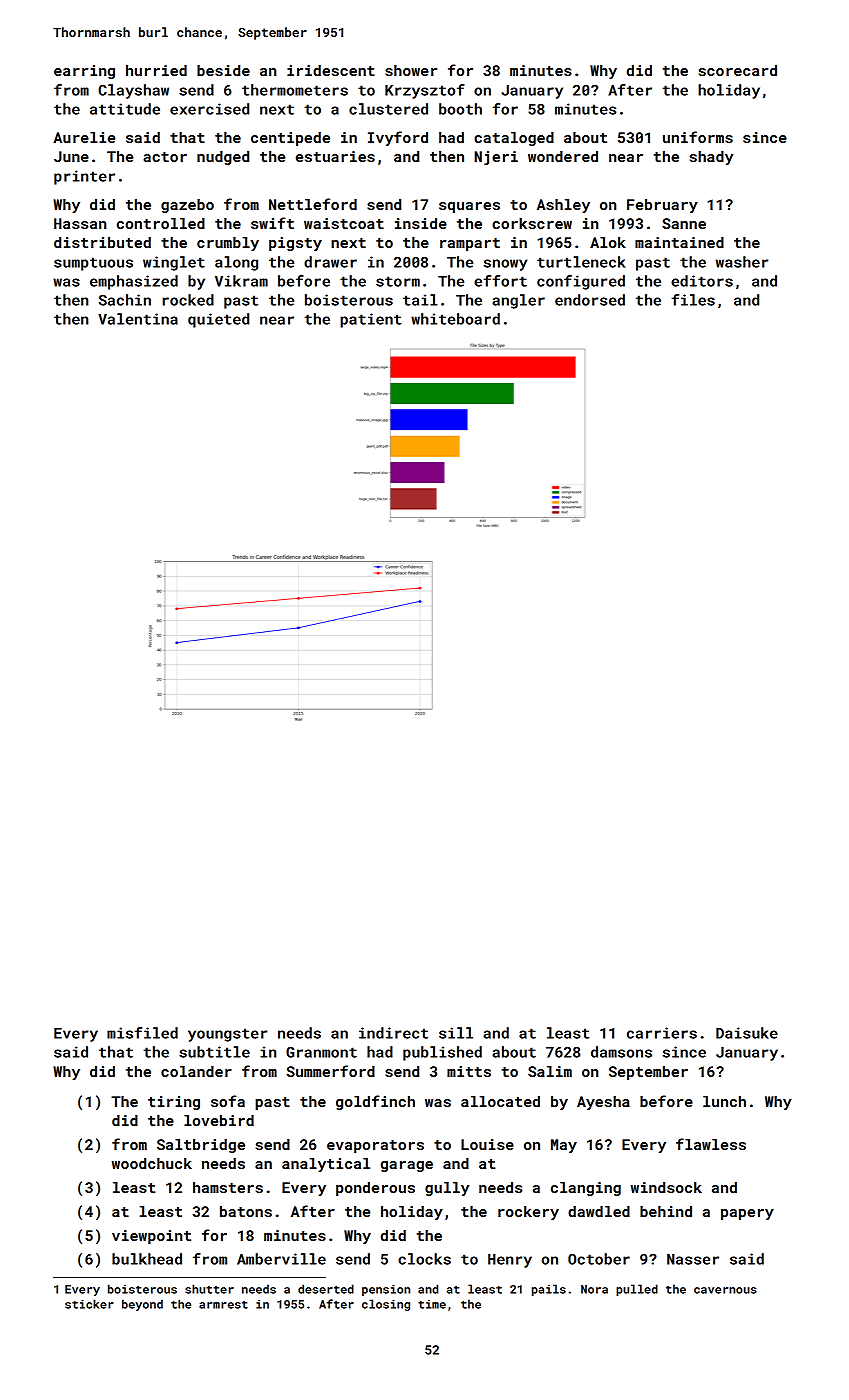 This screenshot has height=1400, width=849. I want to click on sill, so click(456, 1033).
